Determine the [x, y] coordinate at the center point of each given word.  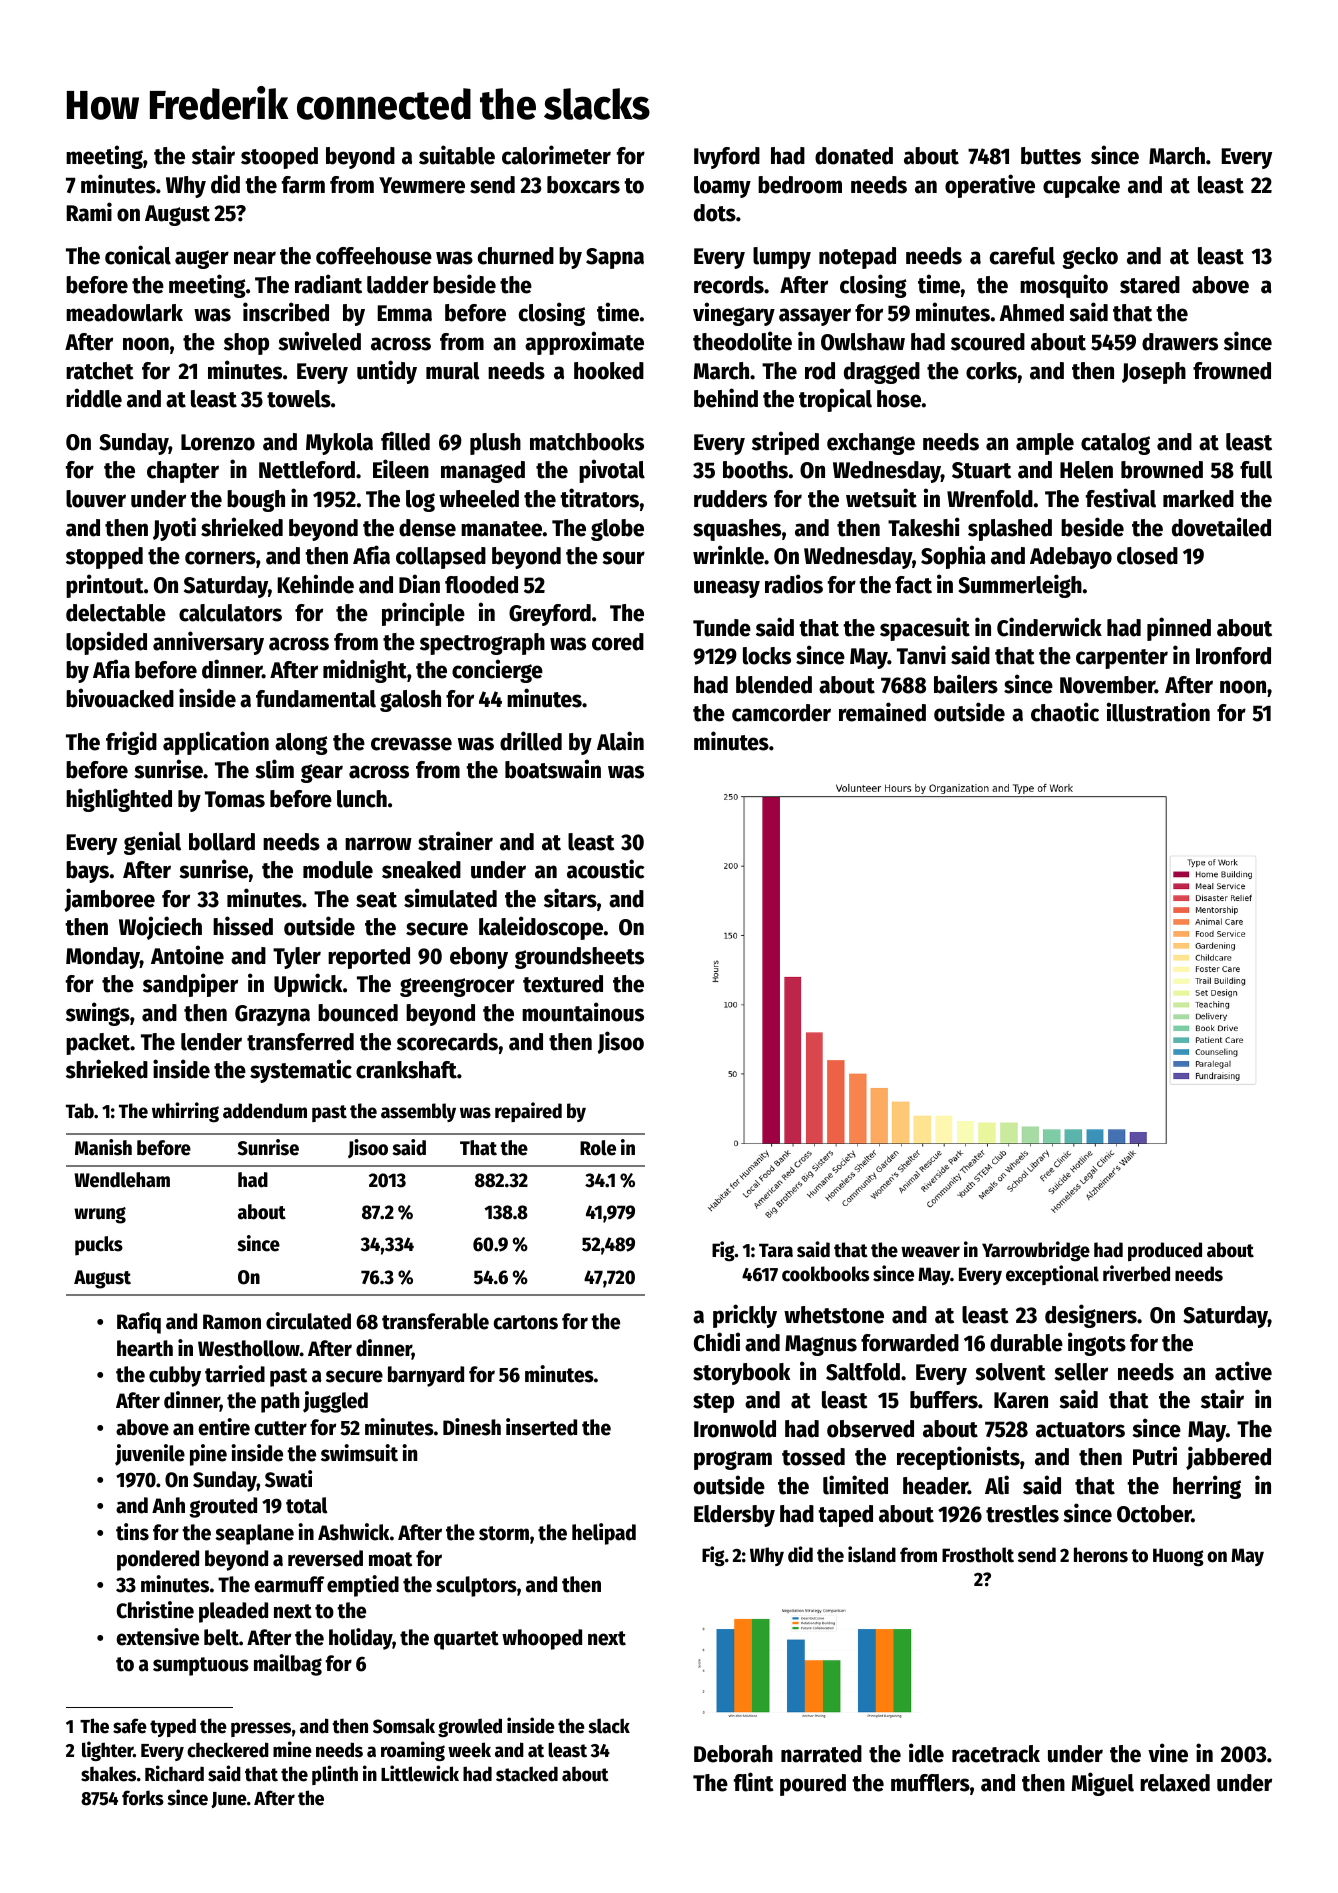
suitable [457, 155]
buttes [1051, 156]
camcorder [781, 713]
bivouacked [120, 698]
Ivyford [727, 158]
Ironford [1233, 656]
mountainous [583, 1012]
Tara [776, 1250]
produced [1165, 1251]
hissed [243, 926]
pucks [99, 1246]
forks [143, 1798]
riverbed [1136, 1273]
